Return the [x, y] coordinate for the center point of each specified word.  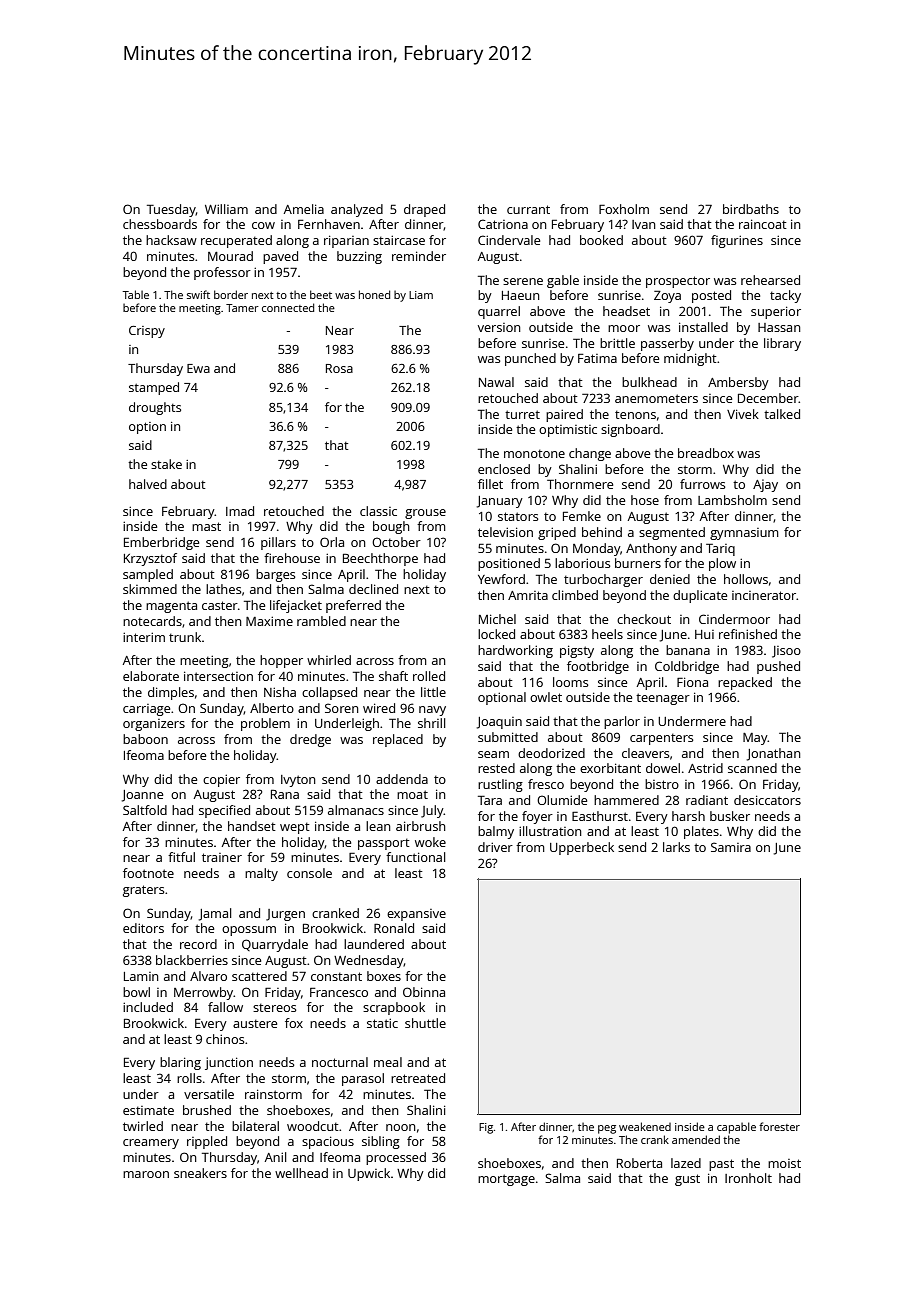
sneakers [200, 1173]
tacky [785, 296]
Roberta [639, 1163]
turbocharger [603, 580]
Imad [240, 511]
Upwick [369, 1174]
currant [528, 209]
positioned [509, 564]
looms [570, 682]
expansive [416, 915]
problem [265, 724]
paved [280, 257]
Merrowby [203, 993]
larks [676, 847]
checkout [644, 619]
